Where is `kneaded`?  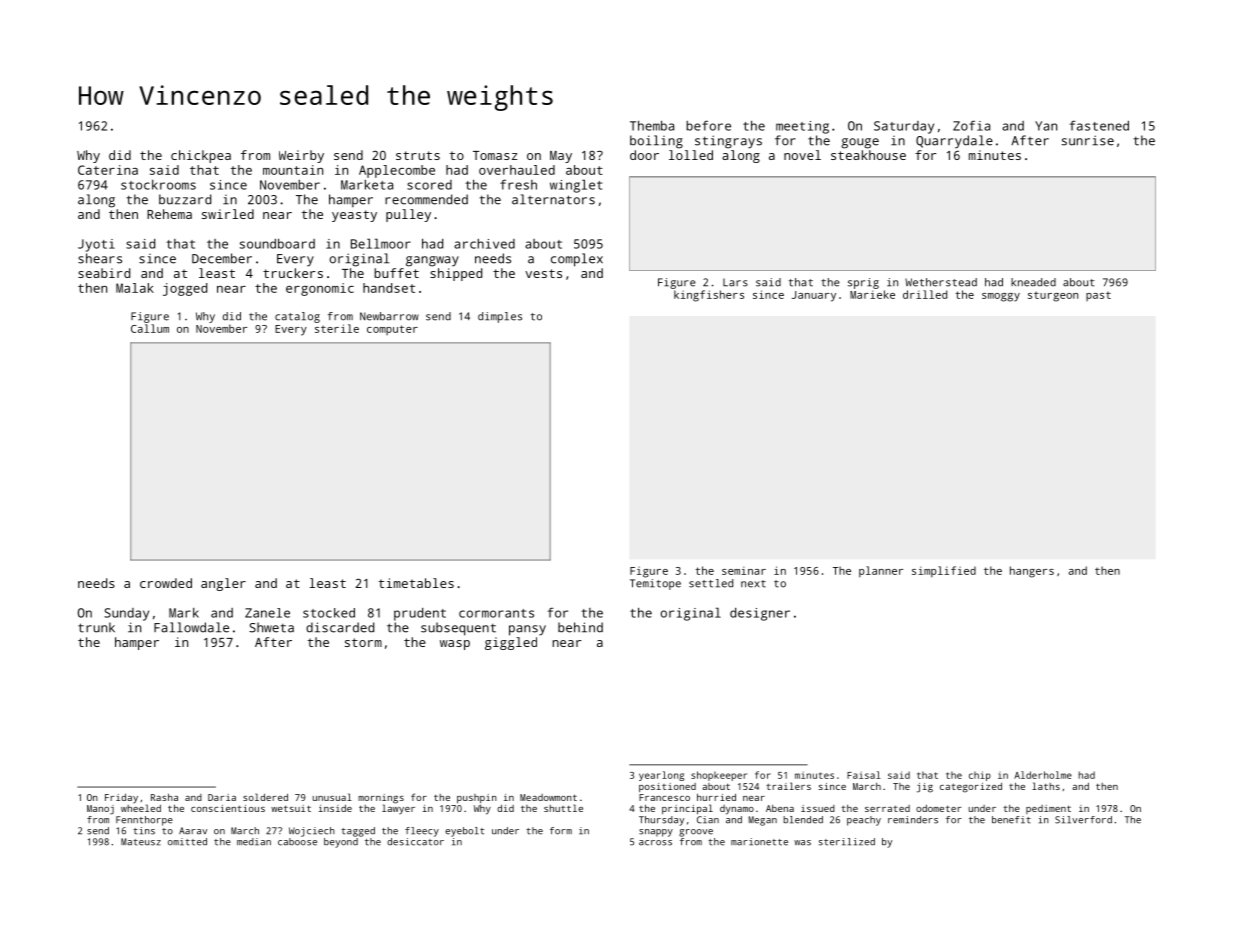
kneaded is located at coordinates (1033, 282).
